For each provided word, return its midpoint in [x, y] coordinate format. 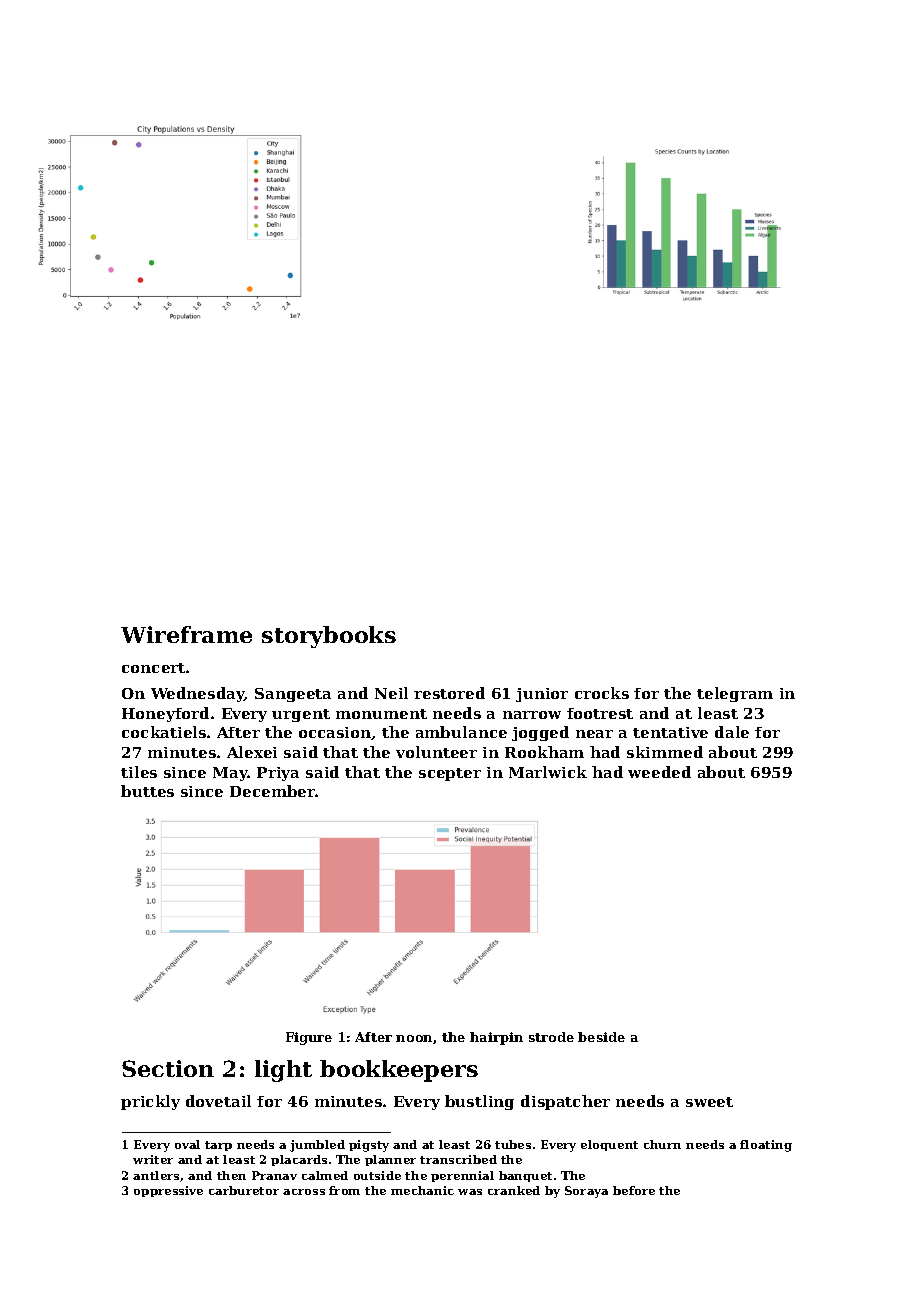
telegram [735, 694]
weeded [659, 772]
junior [542, 695]
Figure [309, 1038]
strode [551, 1037]
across [304, 1192]
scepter [450, 774]
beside [601, 1037]
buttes [147, 791]
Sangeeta [293, 695]
